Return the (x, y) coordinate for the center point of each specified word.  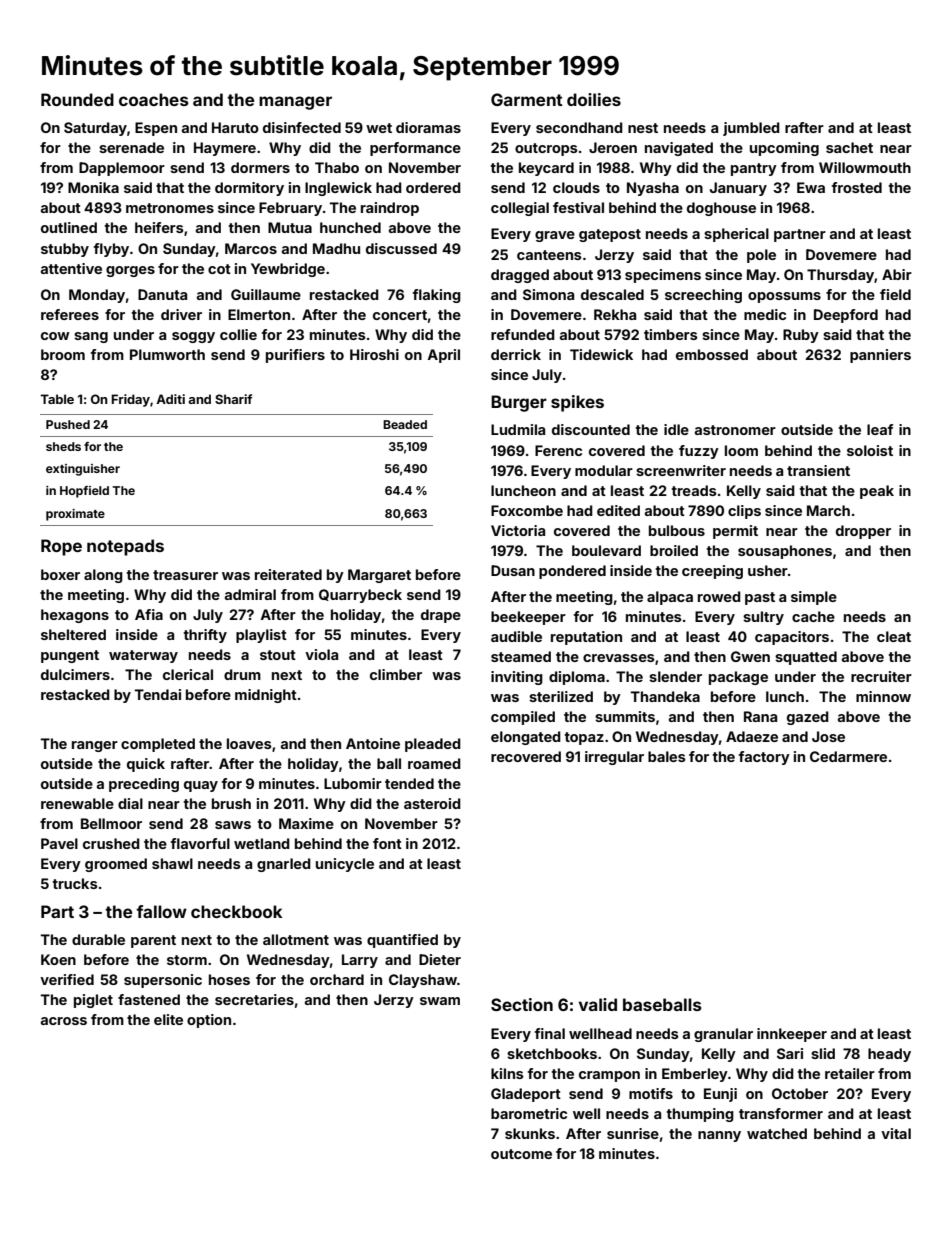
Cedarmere (848, 756)
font (387, 843)
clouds (576, 187)
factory (764, 758)
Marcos (251, 248)
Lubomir (353, 783)
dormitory (249, 189)
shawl (172, 863)
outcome (521, 1154)
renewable (77, 803)
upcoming (784, 149)
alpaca (670, 598)
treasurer (185, 575)
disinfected (302, 127)
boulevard (606, 550)
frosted (857, 187)
